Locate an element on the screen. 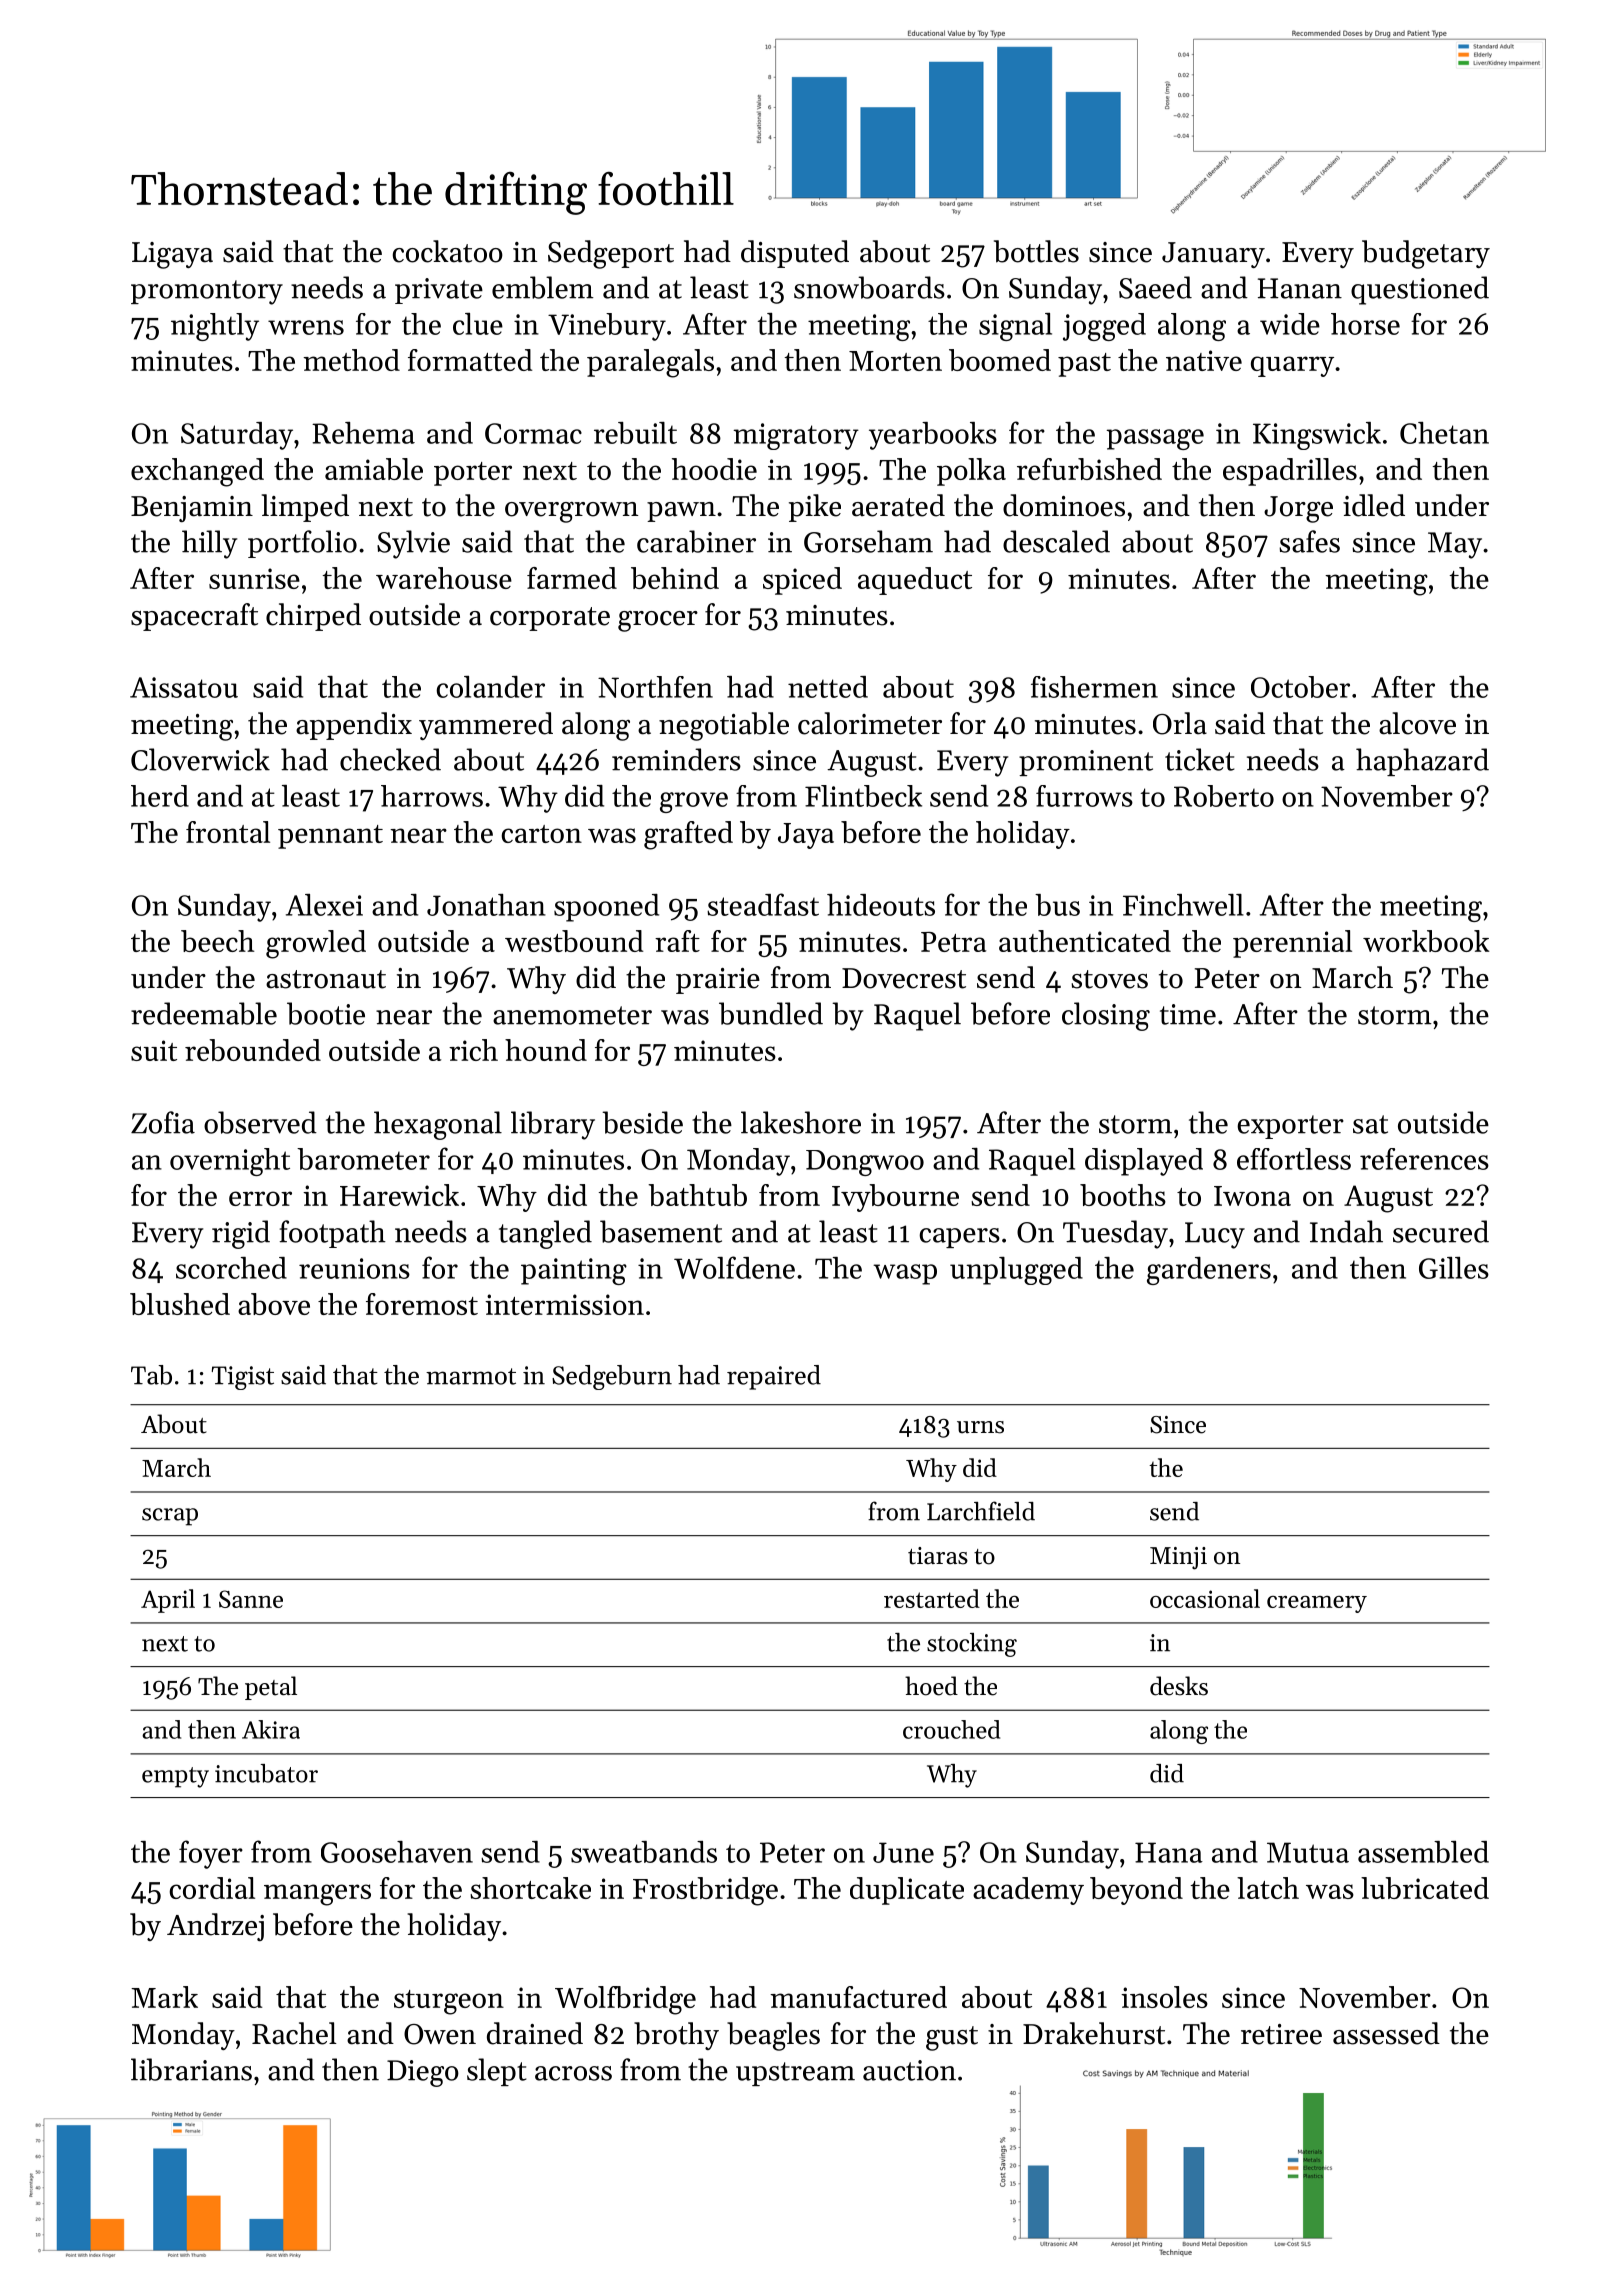 The width and height of the screenshot is (1620, 2292). sweatbands is located at coordinates (644, 1852).
